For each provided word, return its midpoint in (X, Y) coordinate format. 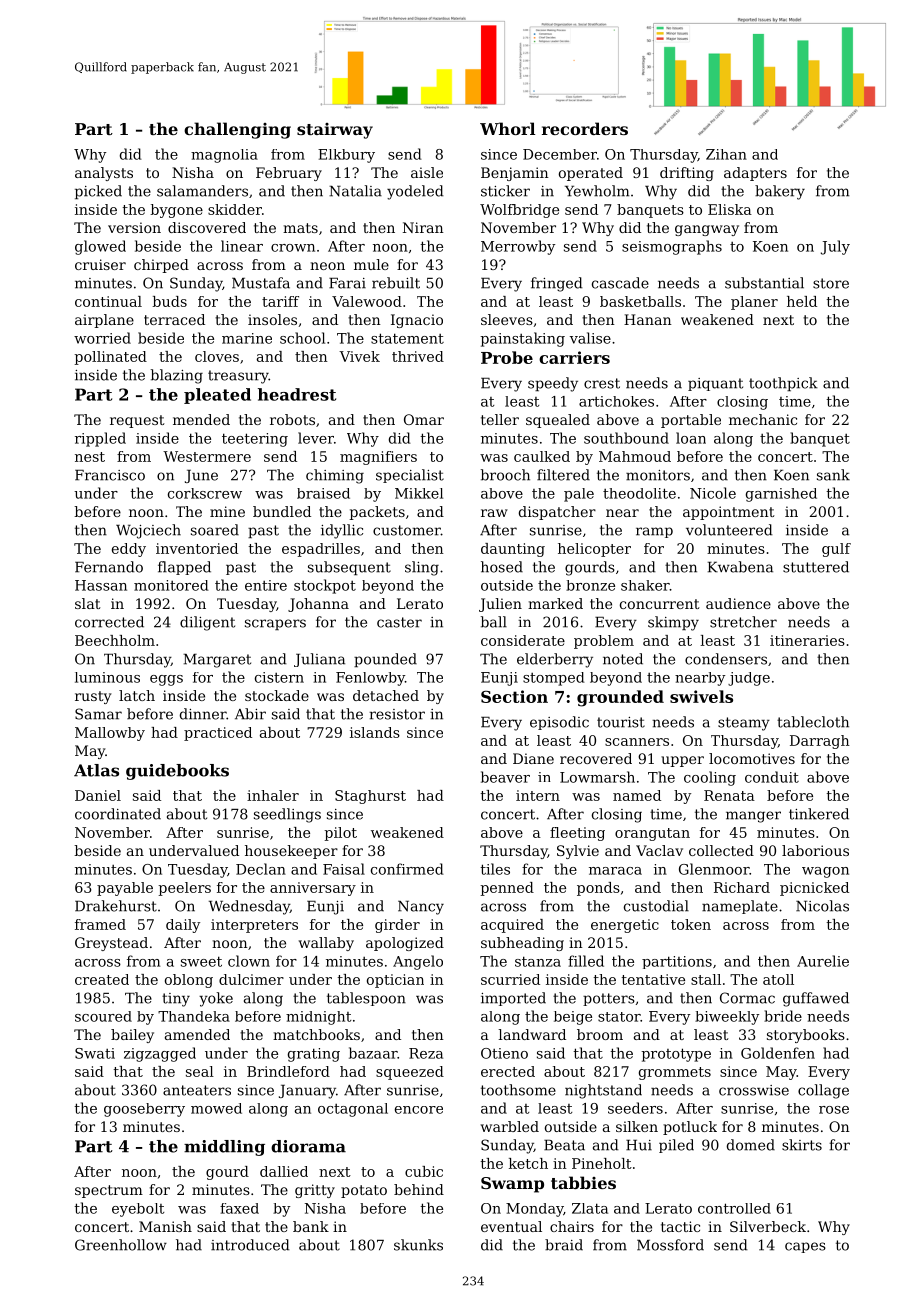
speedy (553, 384)
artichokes (616, 401)
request (137, 421)
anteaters (197, 1090)
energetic (625, 926)
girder (397, 926)
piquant (715, 384)
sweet (201, 961)
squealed (558, 421)
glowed (100, 247)
